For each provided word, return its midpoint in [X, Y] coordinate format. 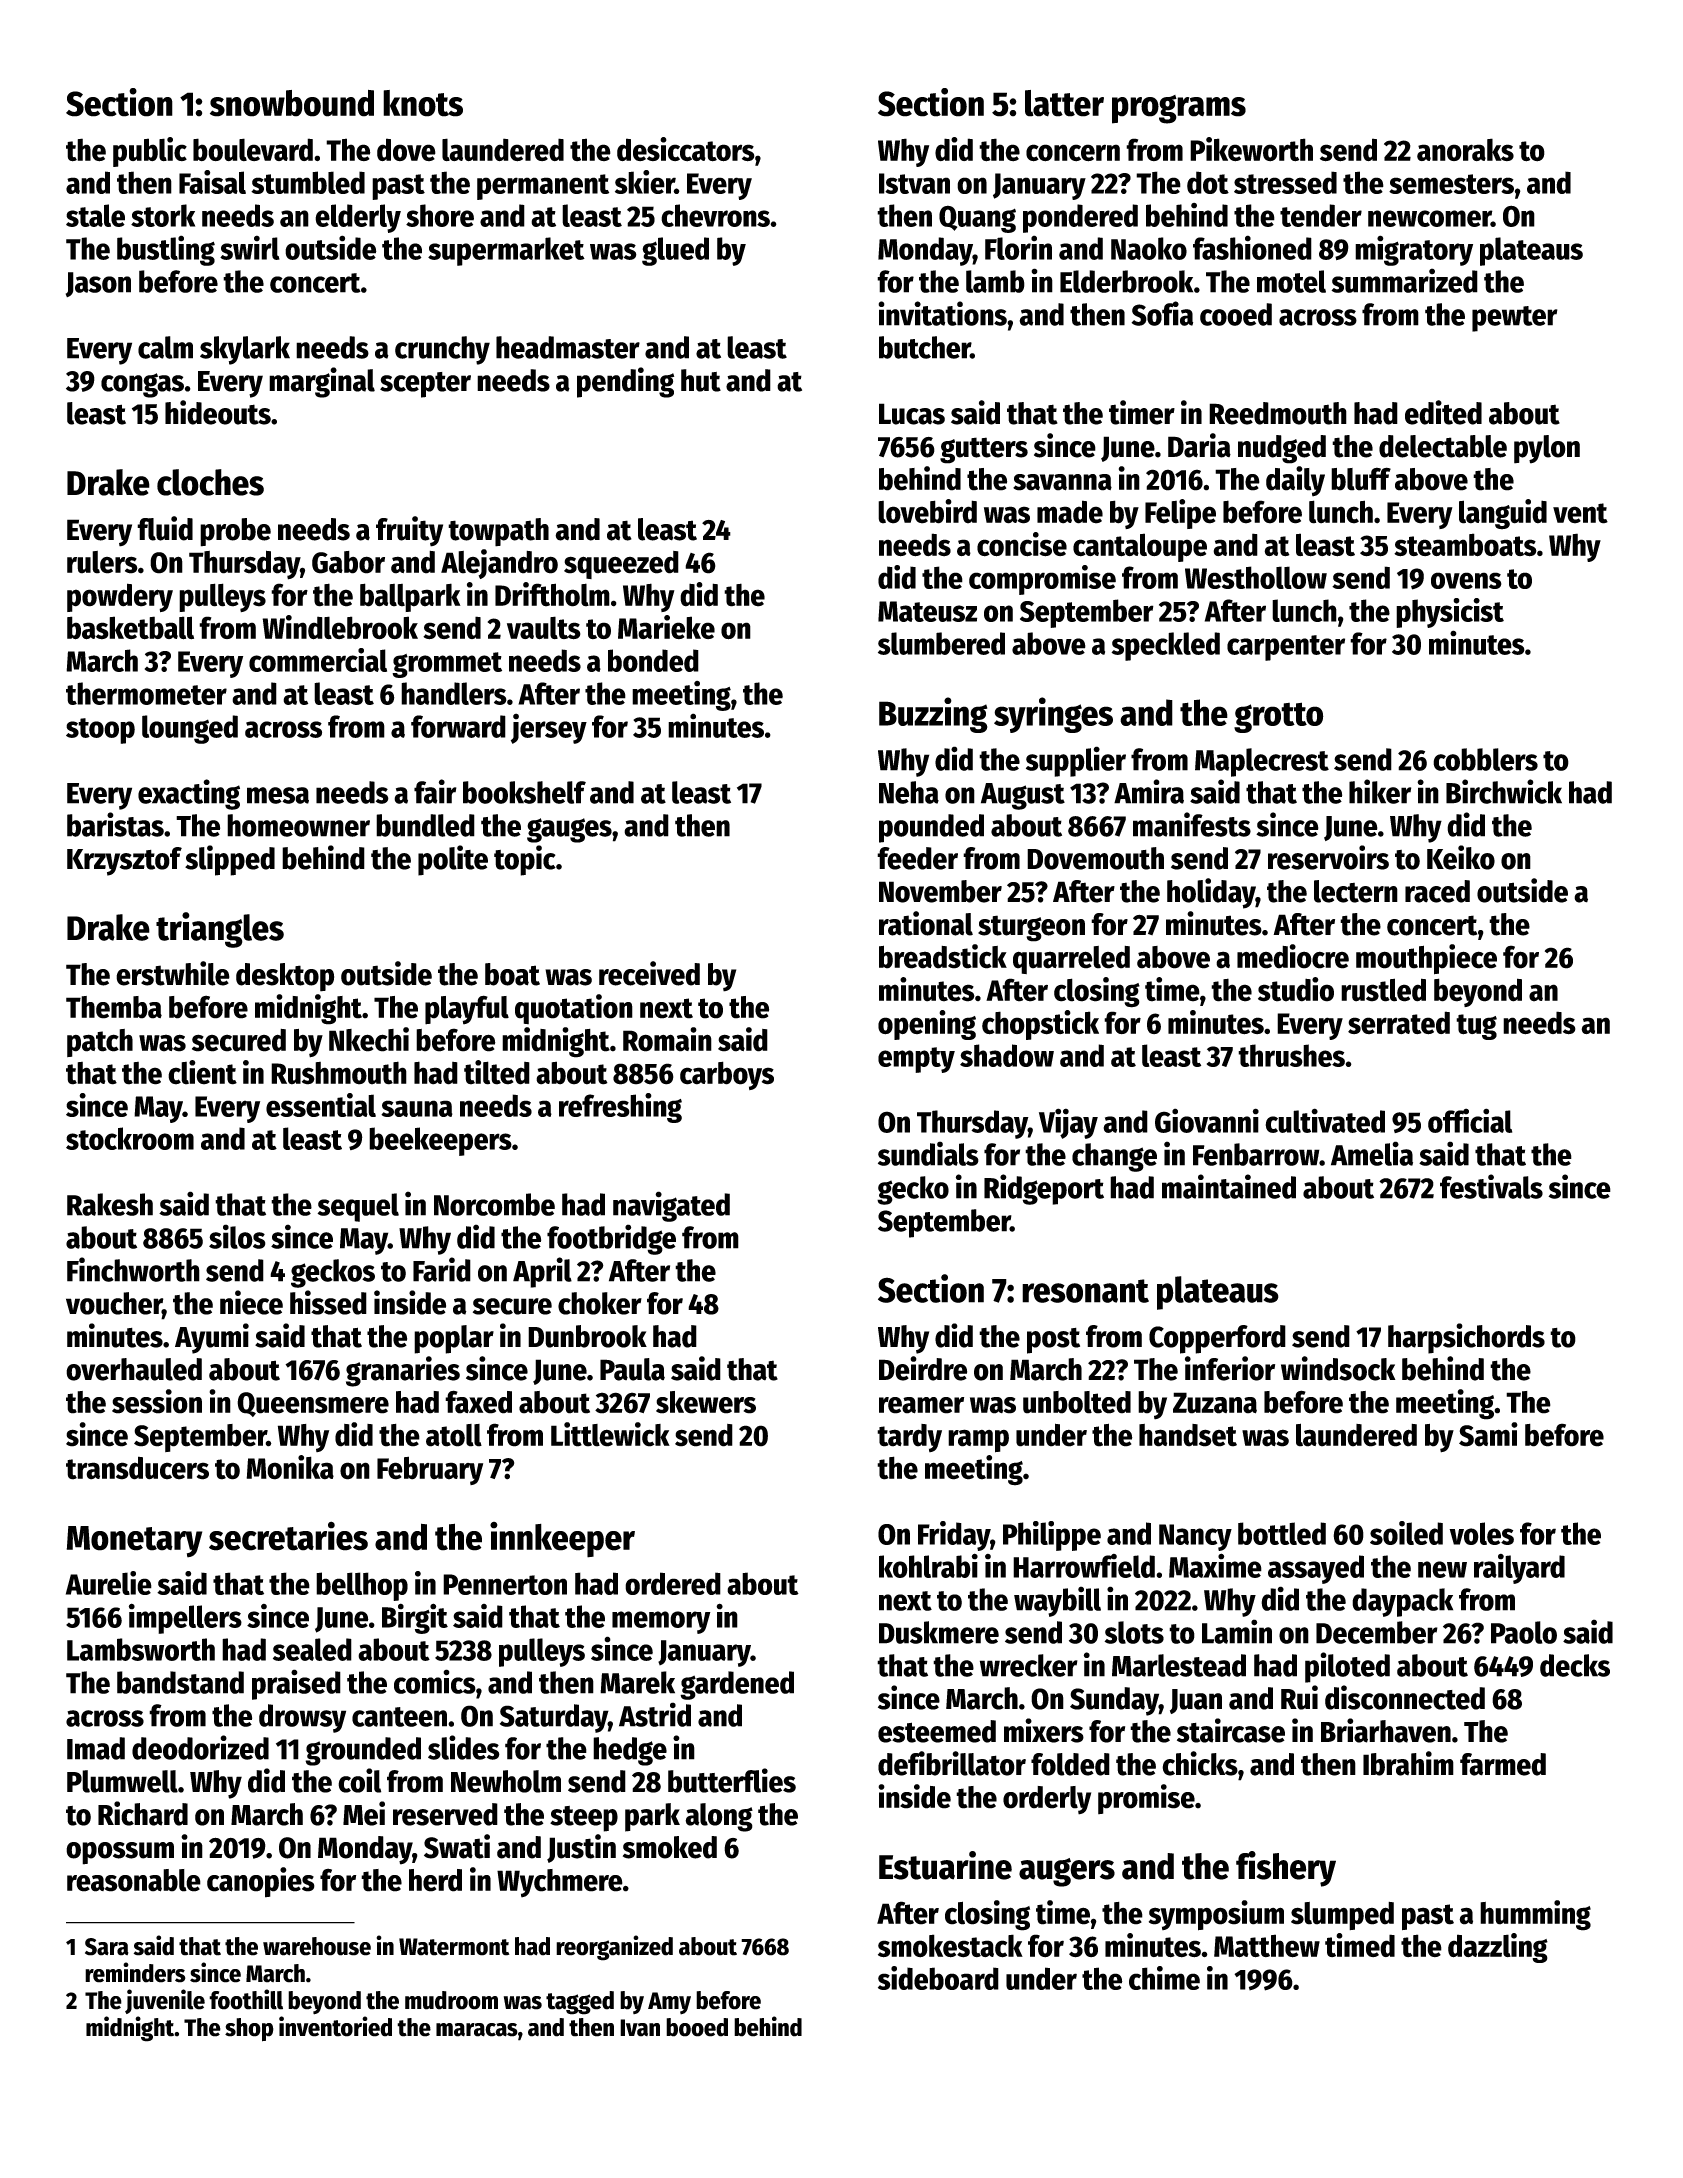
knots [423, 103]
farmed [1503, 1764]
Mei [364, 1813]
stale [95, 215]
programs [1179, 109]
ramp [978, 1441]
